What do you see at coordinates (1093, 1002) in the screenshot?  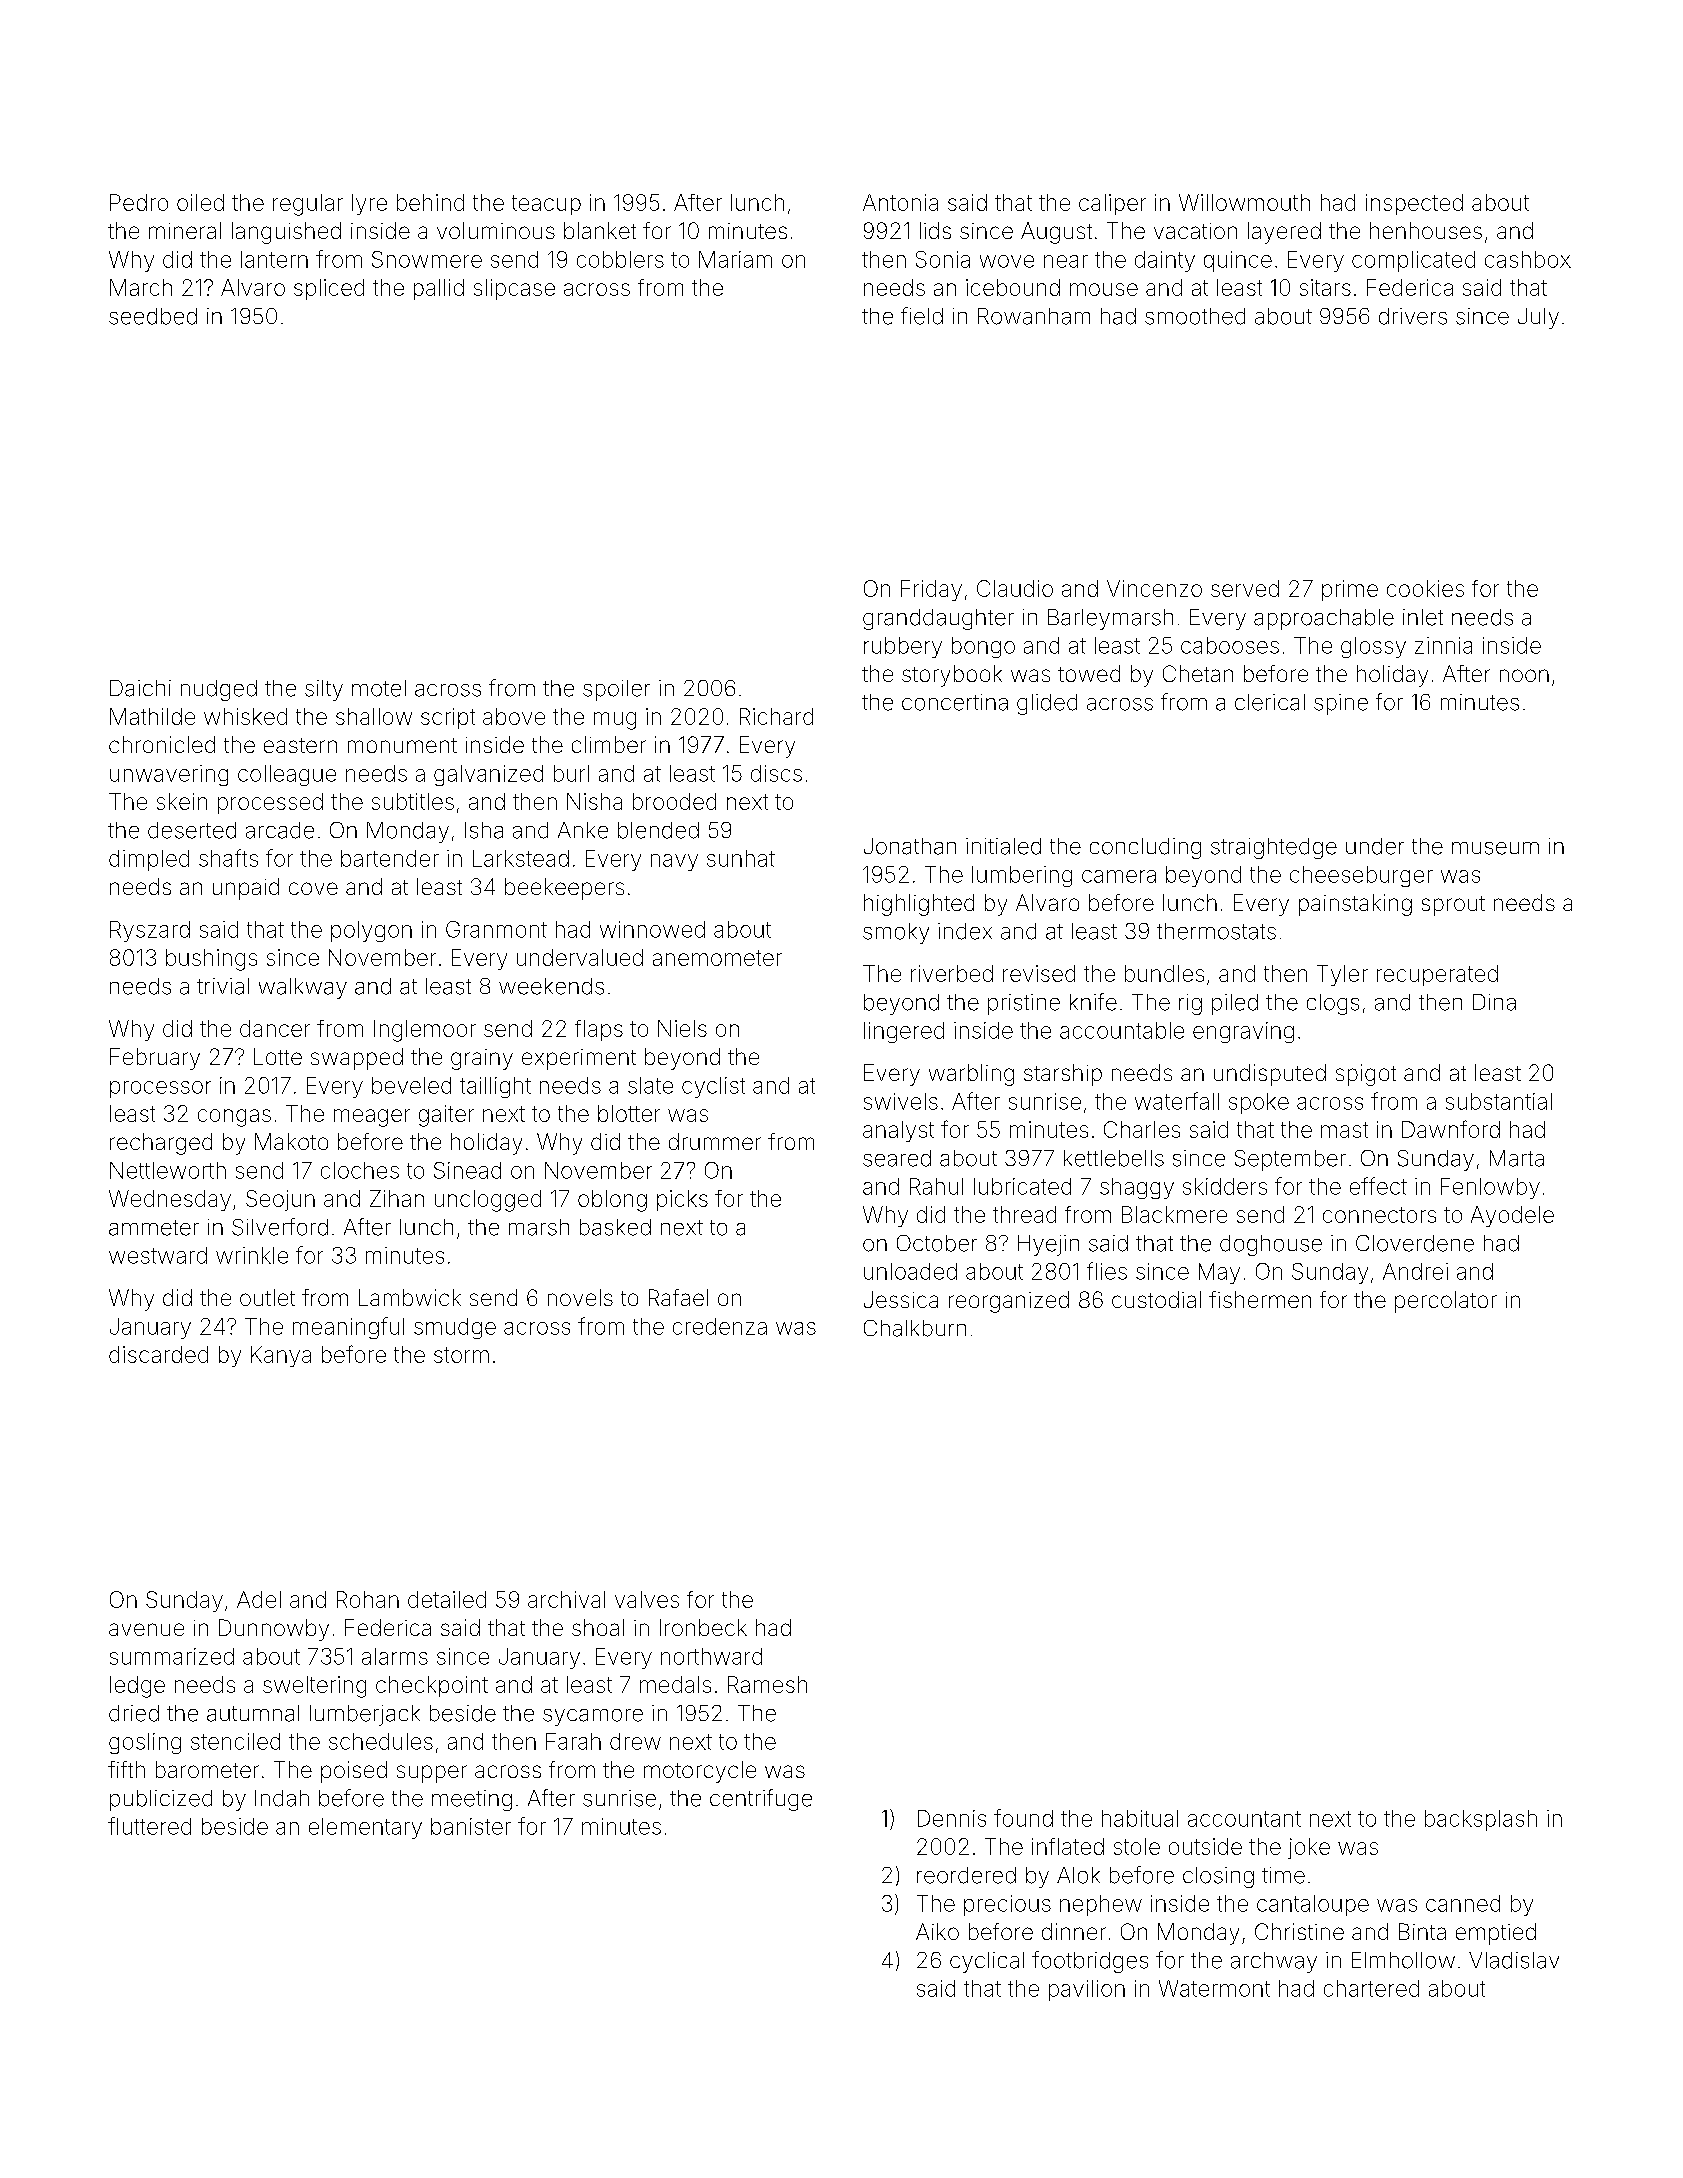 I see `knife` at bounding box center [1093, 1002].
